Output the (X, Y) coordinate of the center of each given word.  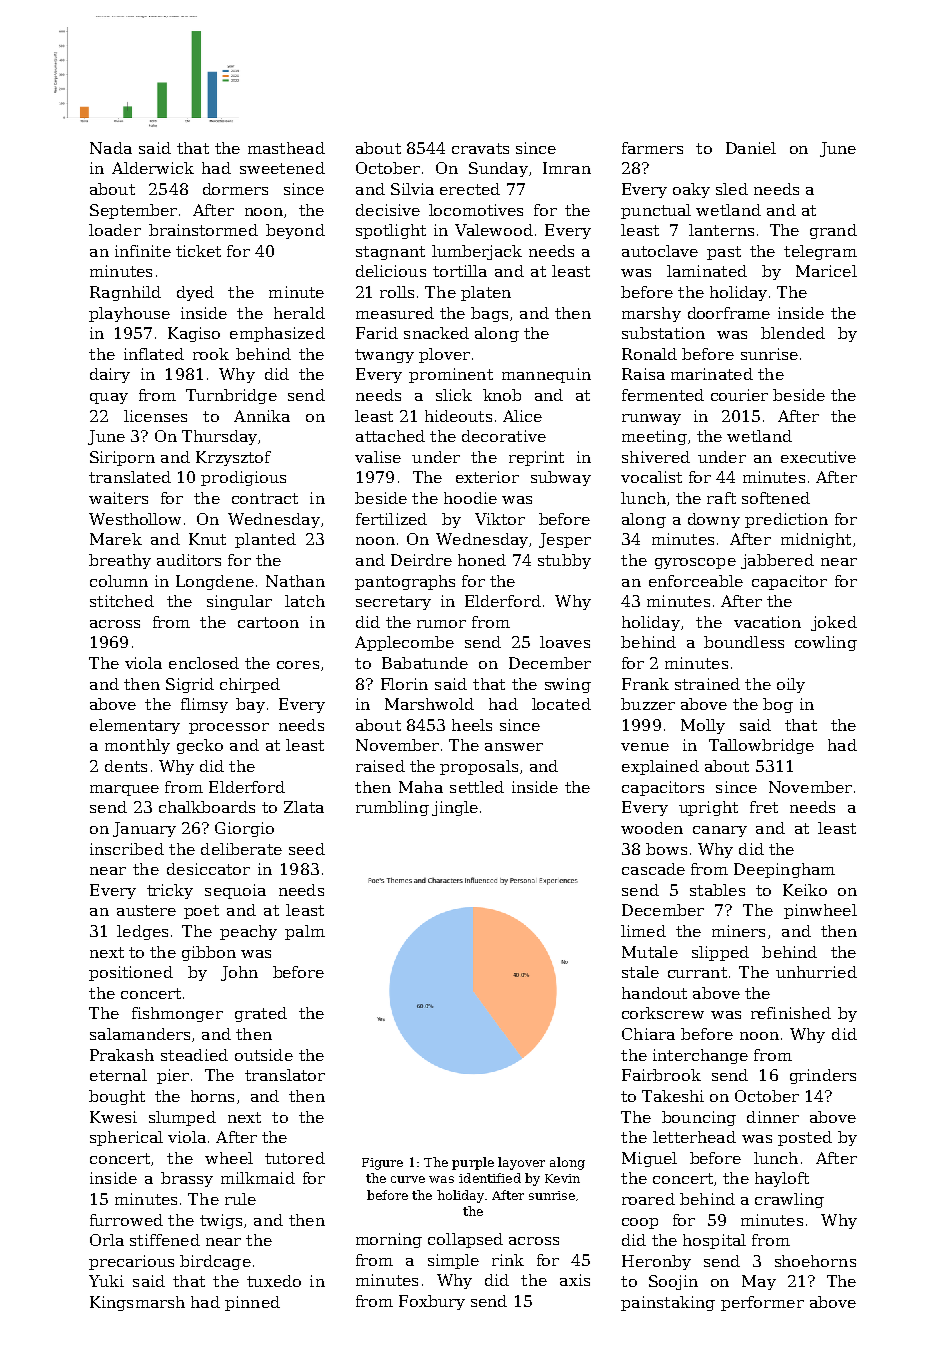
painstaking (668, 1303)
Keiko (805, 890)
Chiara (648, 1034)
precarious (131, 1262)
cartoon (268, 622)
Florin (404, 684)
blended (793, 333)
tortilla (460, 271)
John (239, 973)
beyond (295, 231)
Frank (645, 684)
